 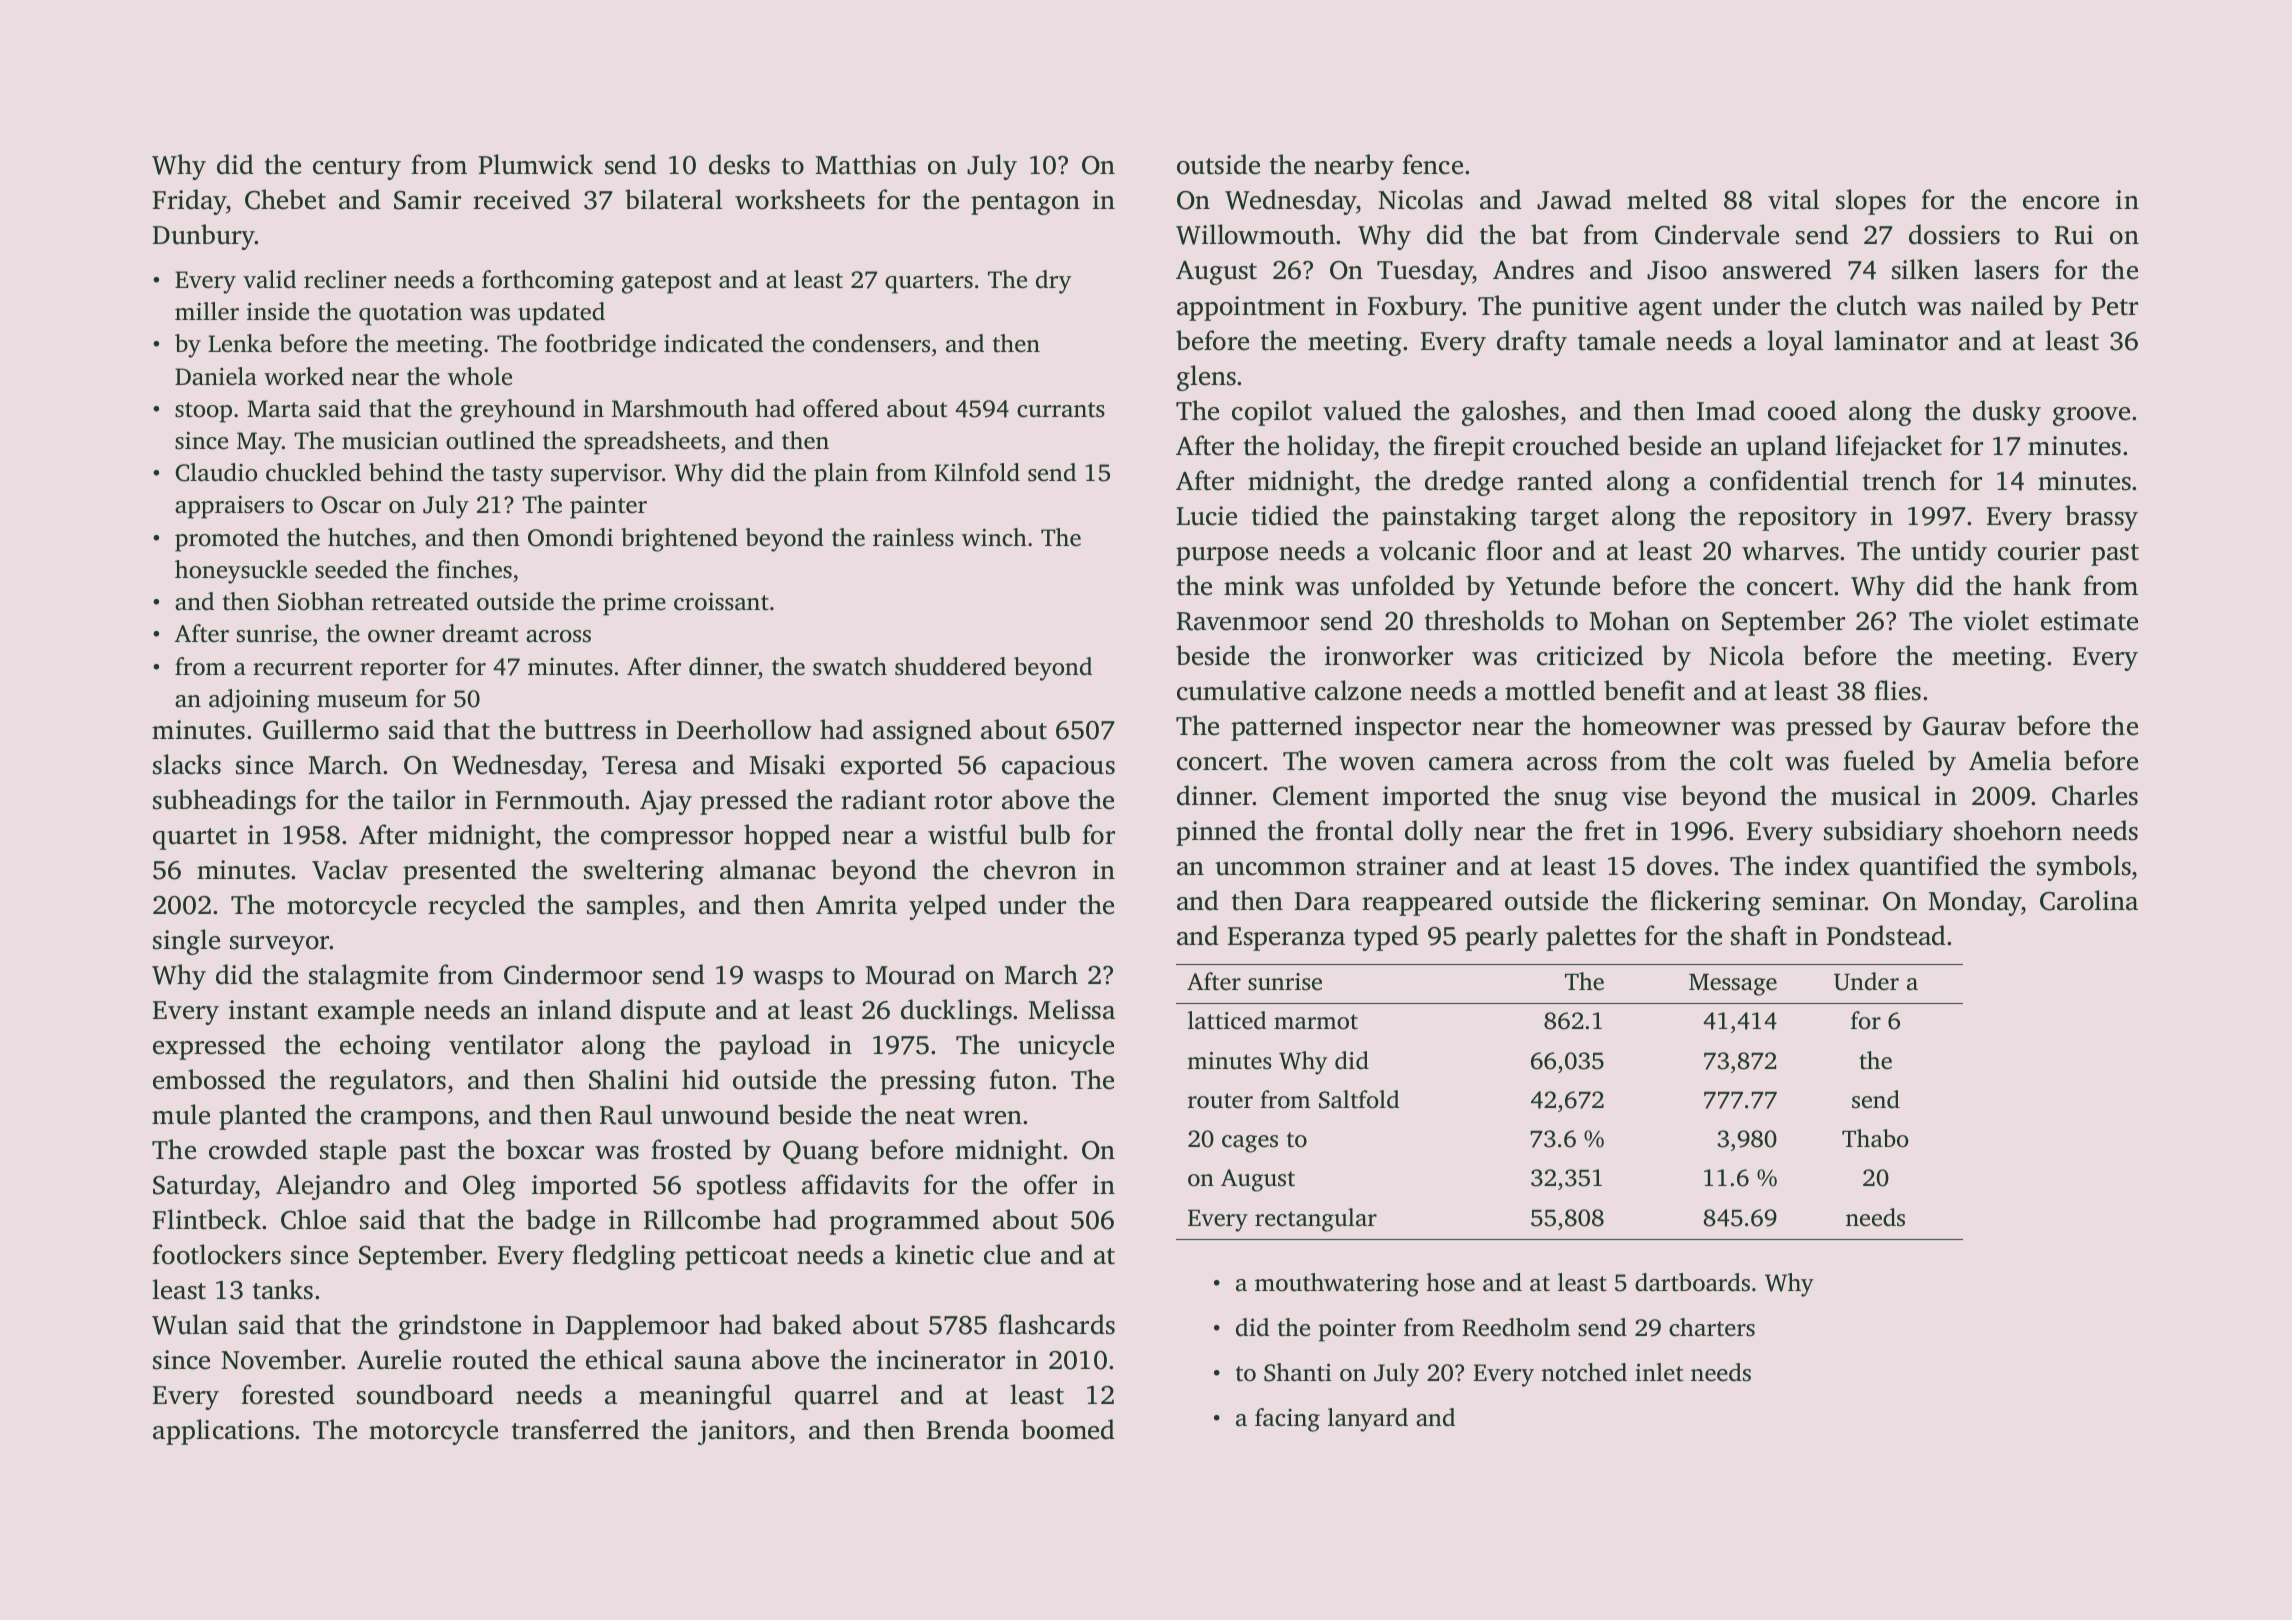 I want to click on subheadings, so click(x=224, y=802).
